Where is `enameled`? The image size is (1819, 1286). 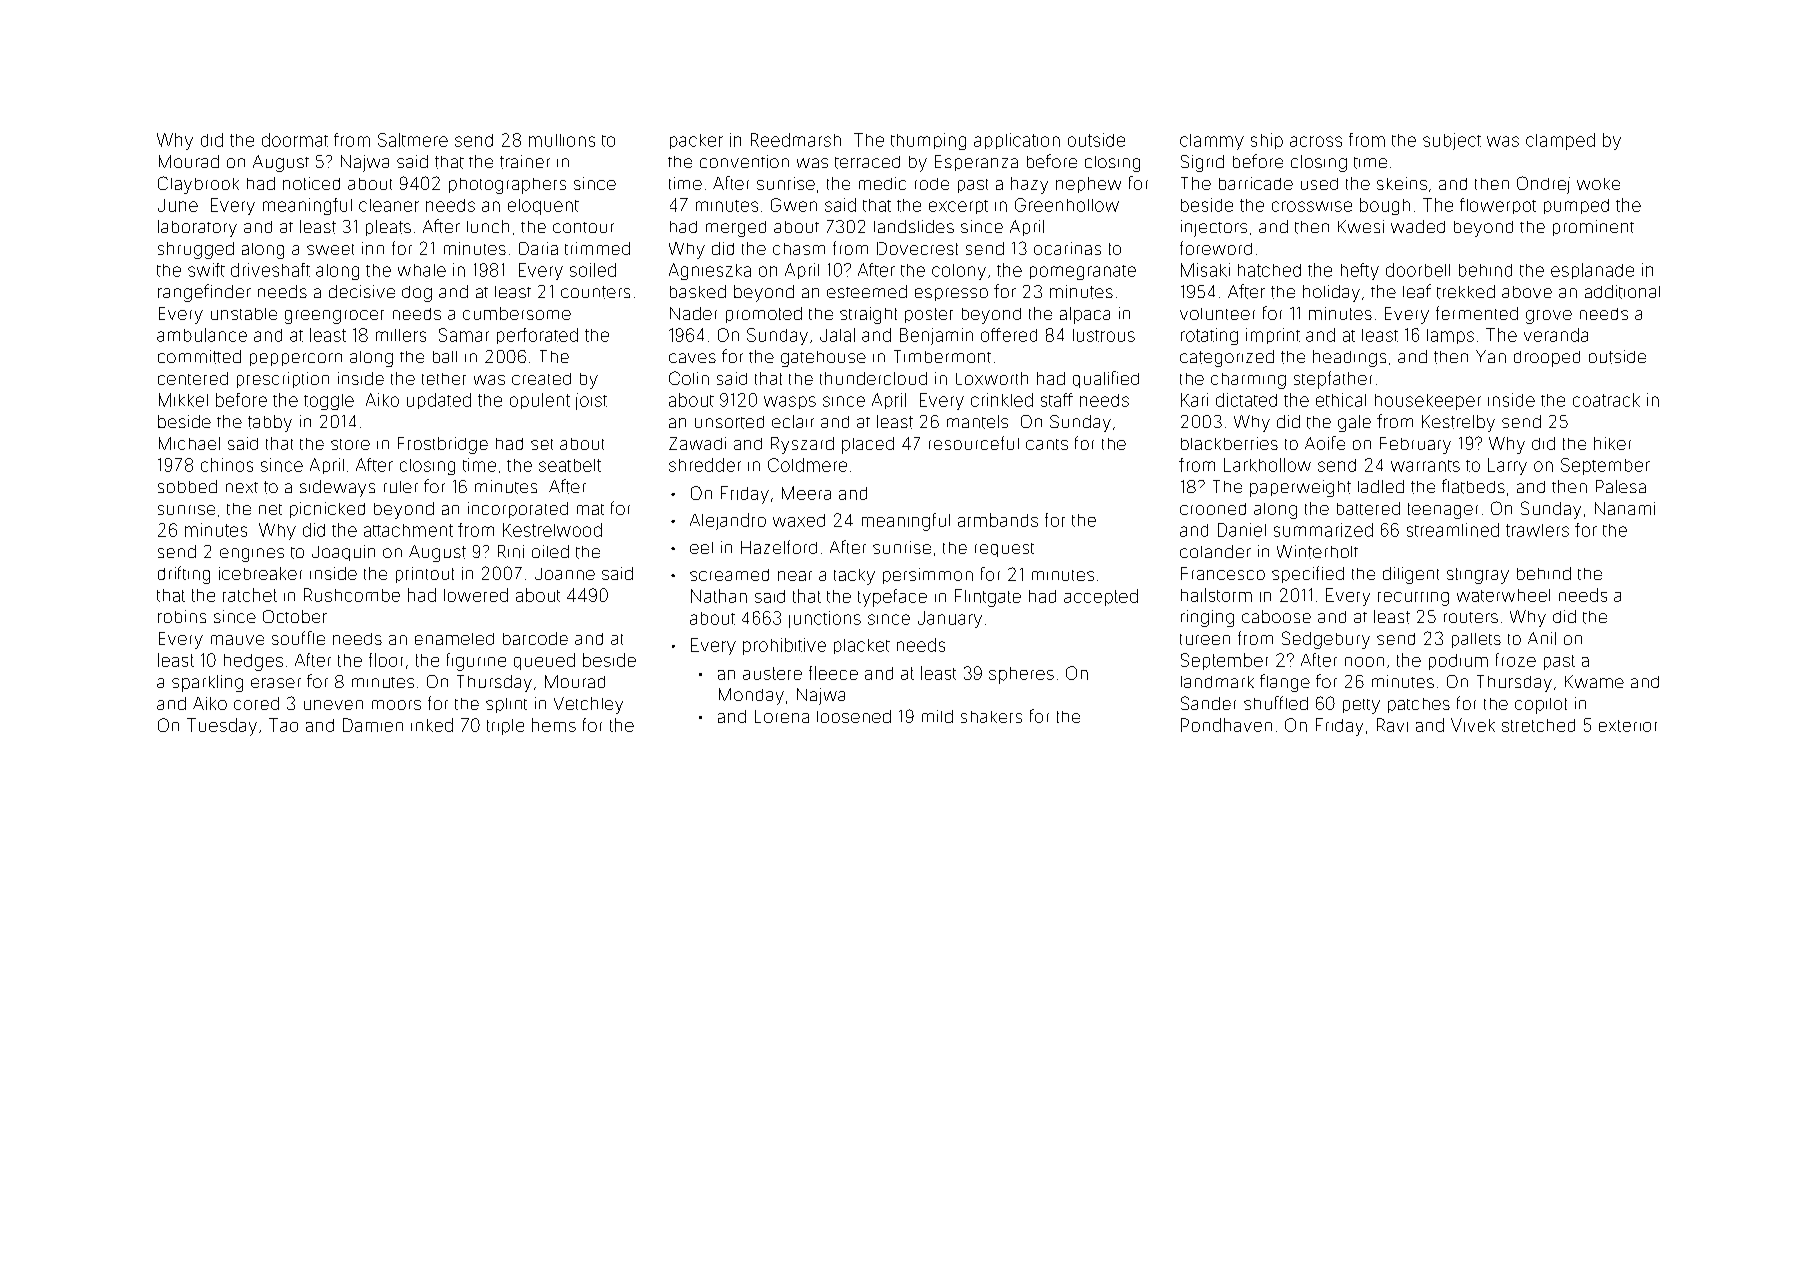
enameled is located at coordinates (454, 639).
